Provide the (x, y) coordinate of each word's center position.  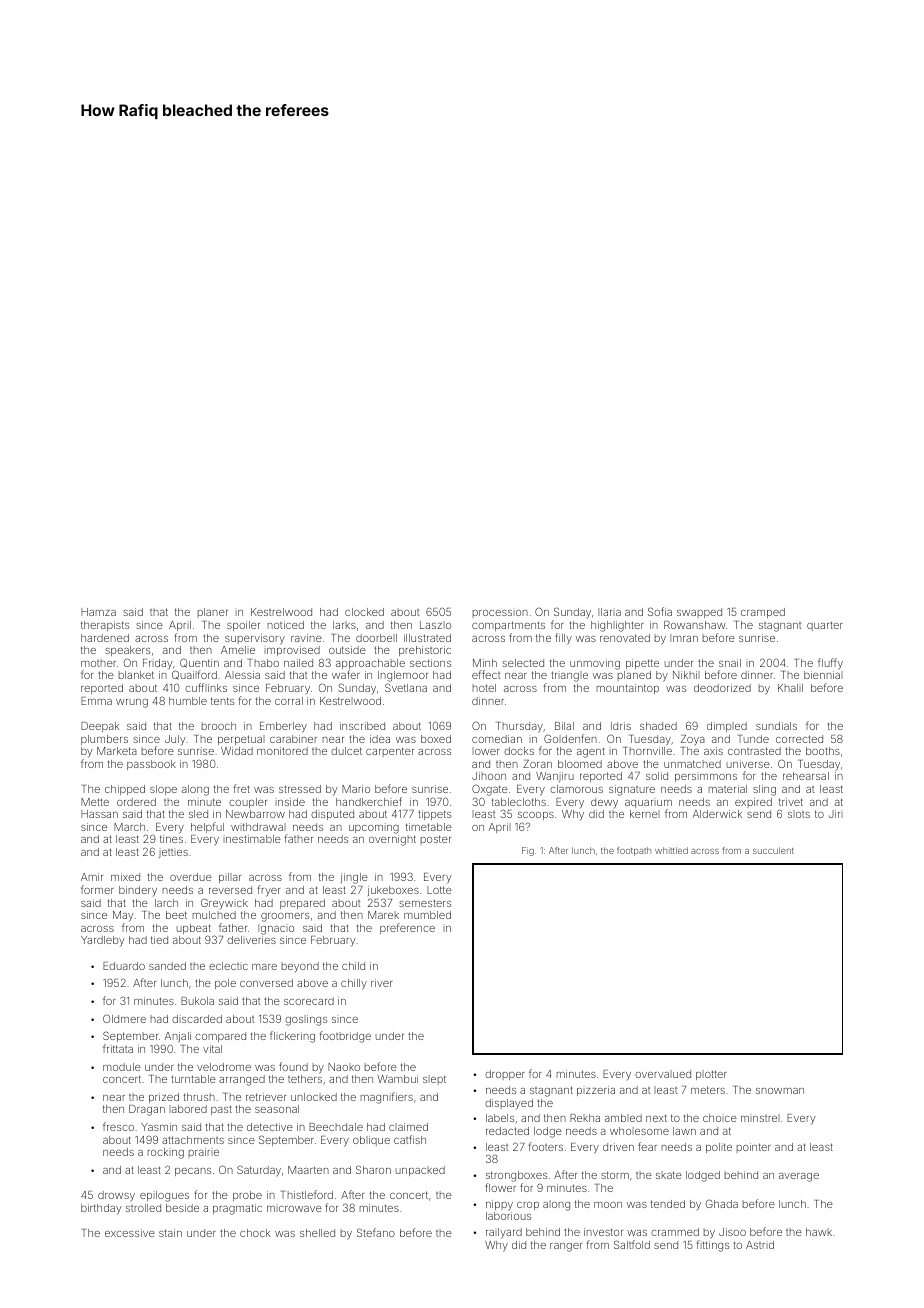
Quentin (199, 663)
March (129, 827)
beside (182, 1208)
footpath (634, 851)
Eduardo (124, 966)
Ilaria (609, 612)
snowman (780, 1091)
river (381, 983)
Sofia (660, 611)
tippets (434, 815)
